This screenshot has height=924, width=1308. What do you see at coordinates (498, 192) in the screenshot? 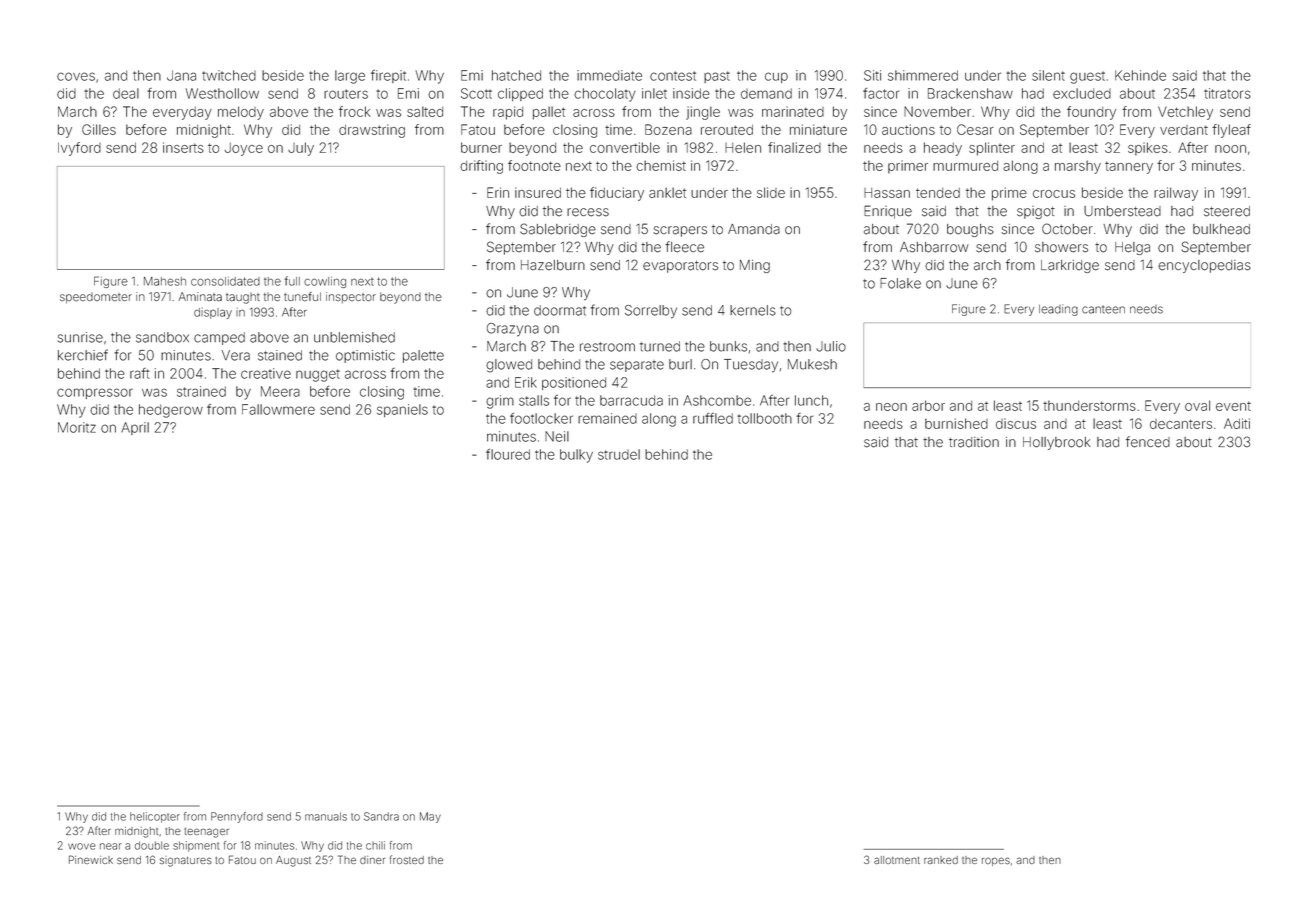
I see `Erin` at bounding box center [498, 192].
